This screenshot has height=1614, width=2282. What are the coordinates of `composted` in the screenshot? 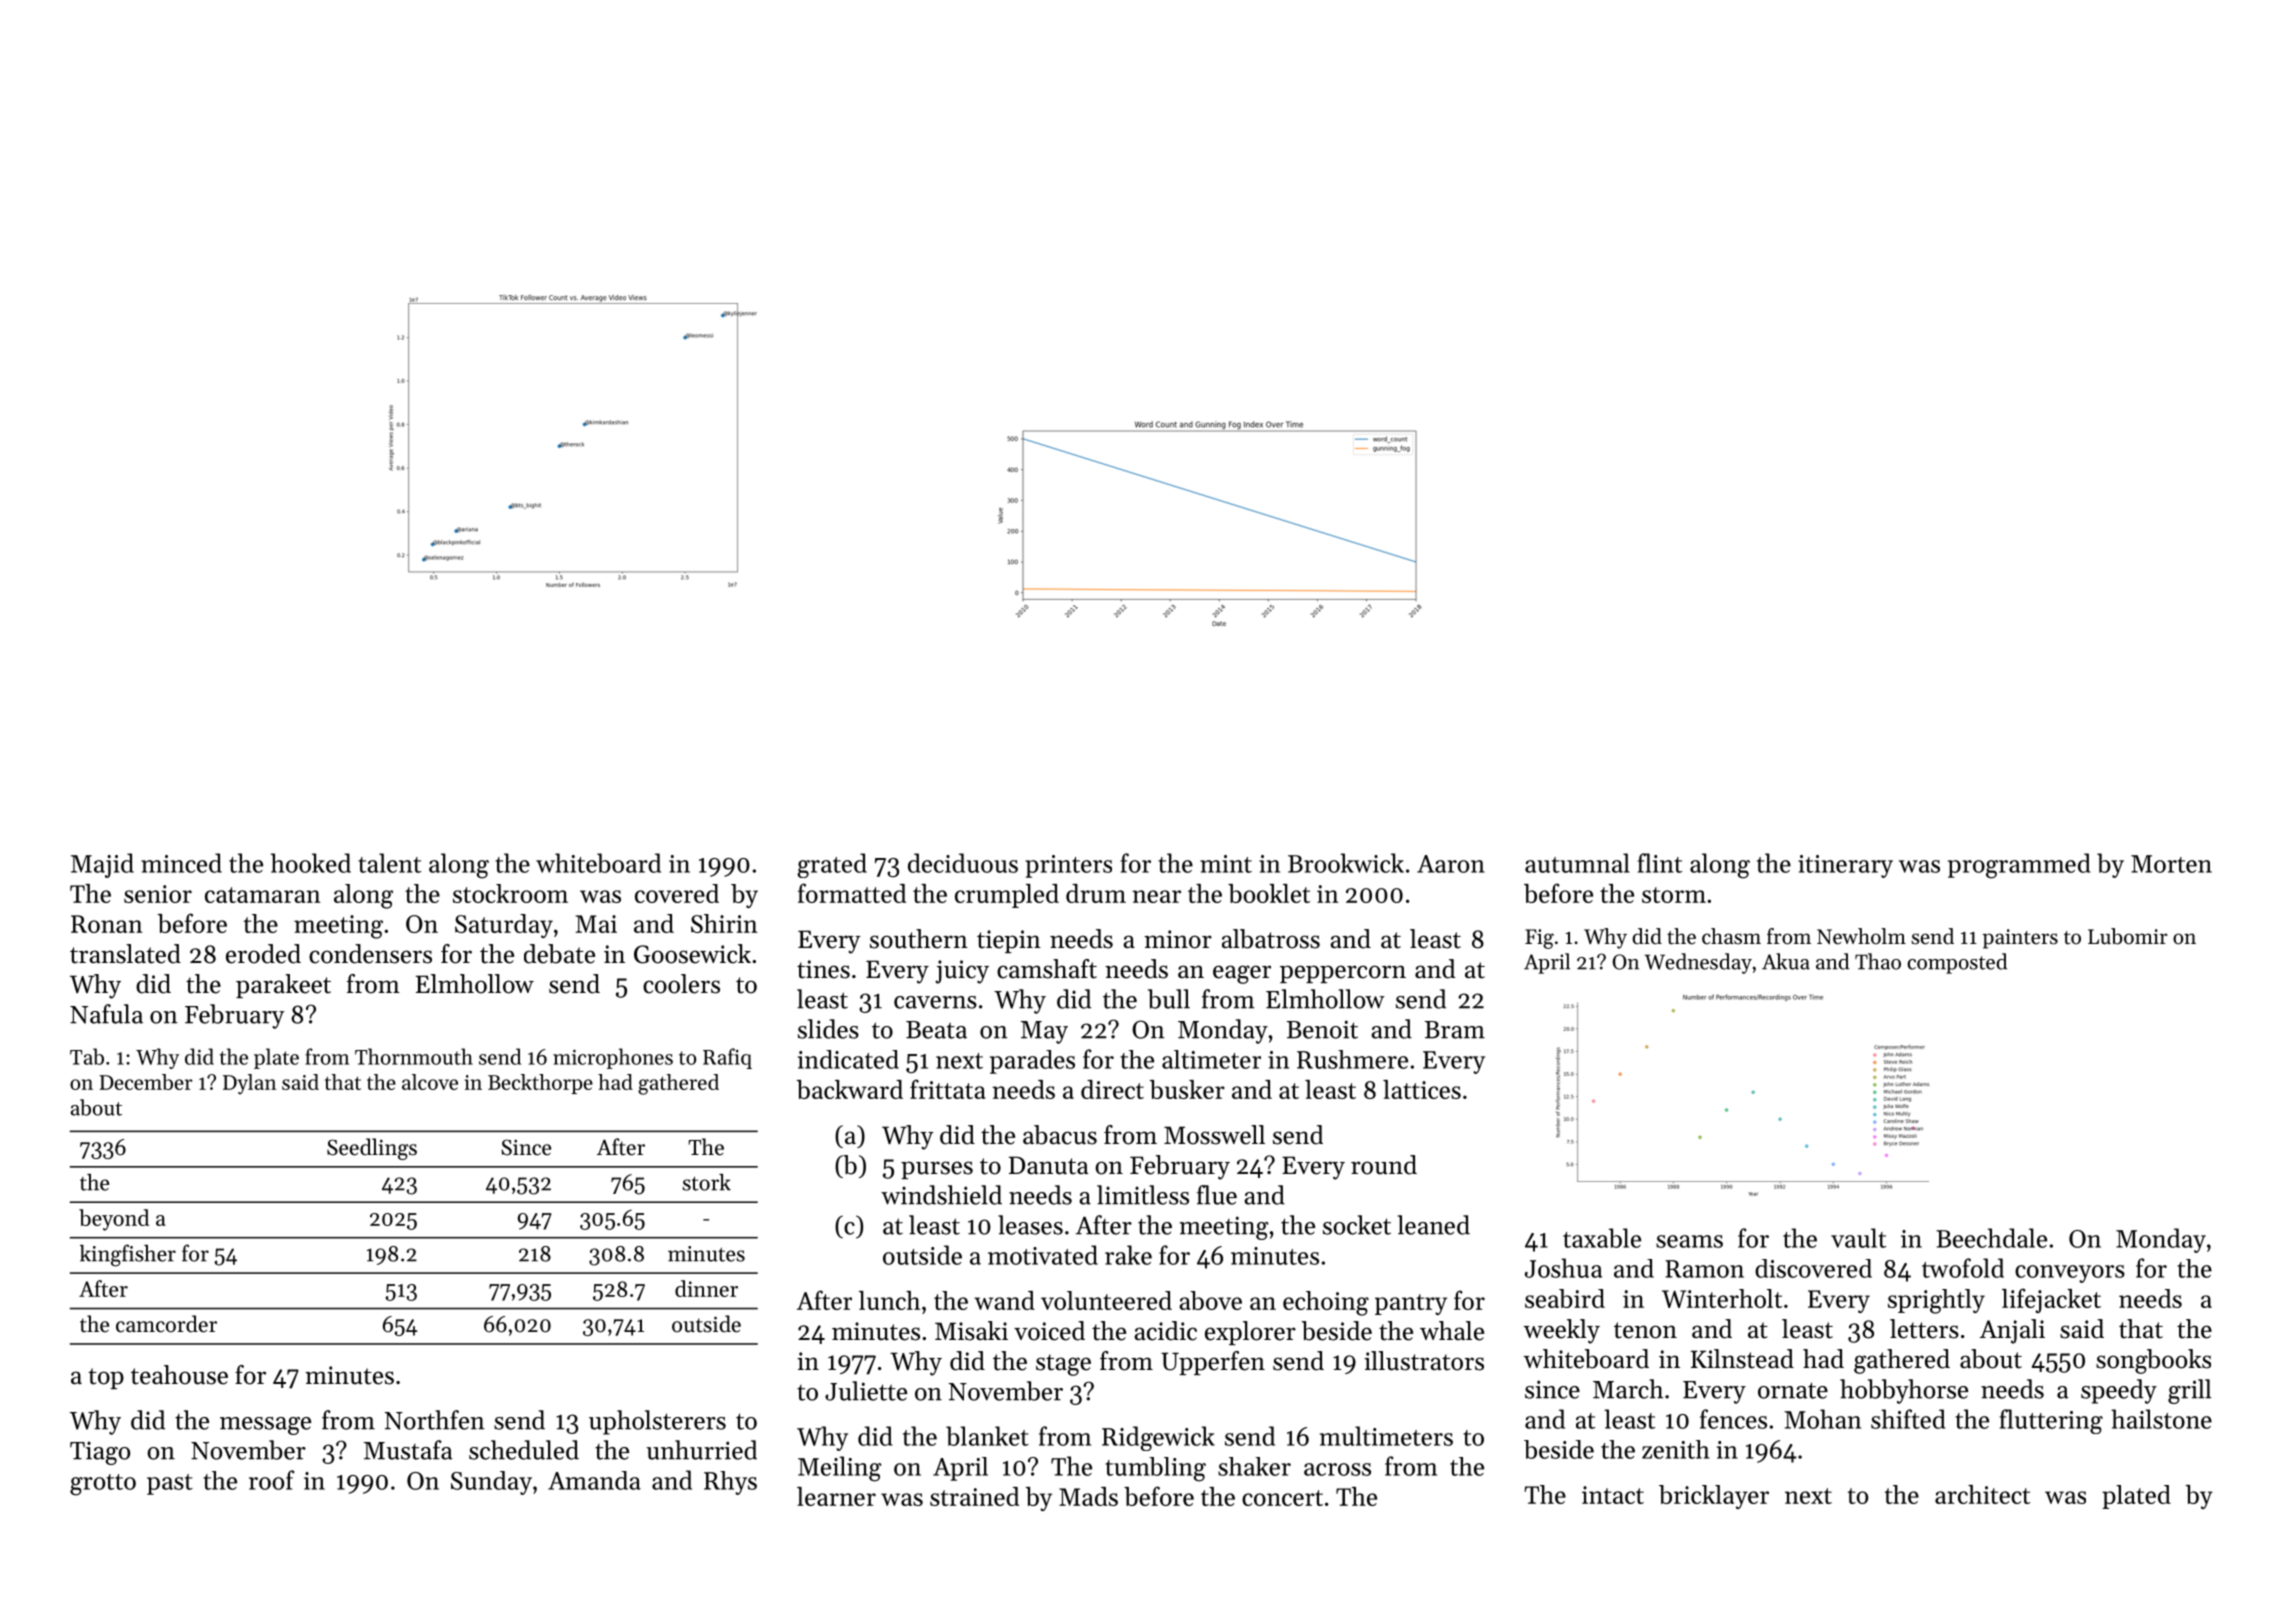 It's located at (1957, 963).
